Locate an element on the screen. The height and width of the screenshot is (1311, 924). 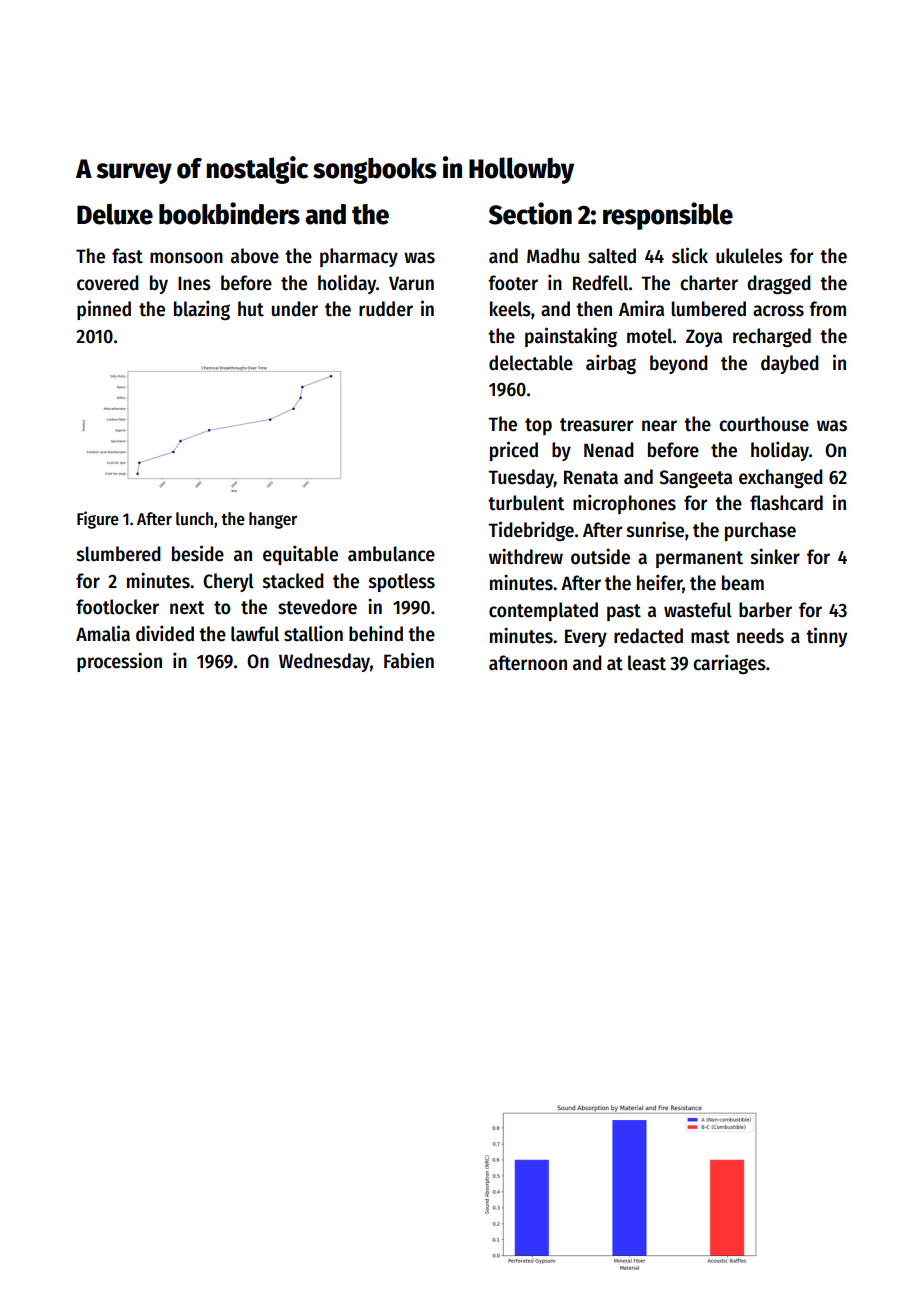
responsible is located at coordinates (668, 216).
